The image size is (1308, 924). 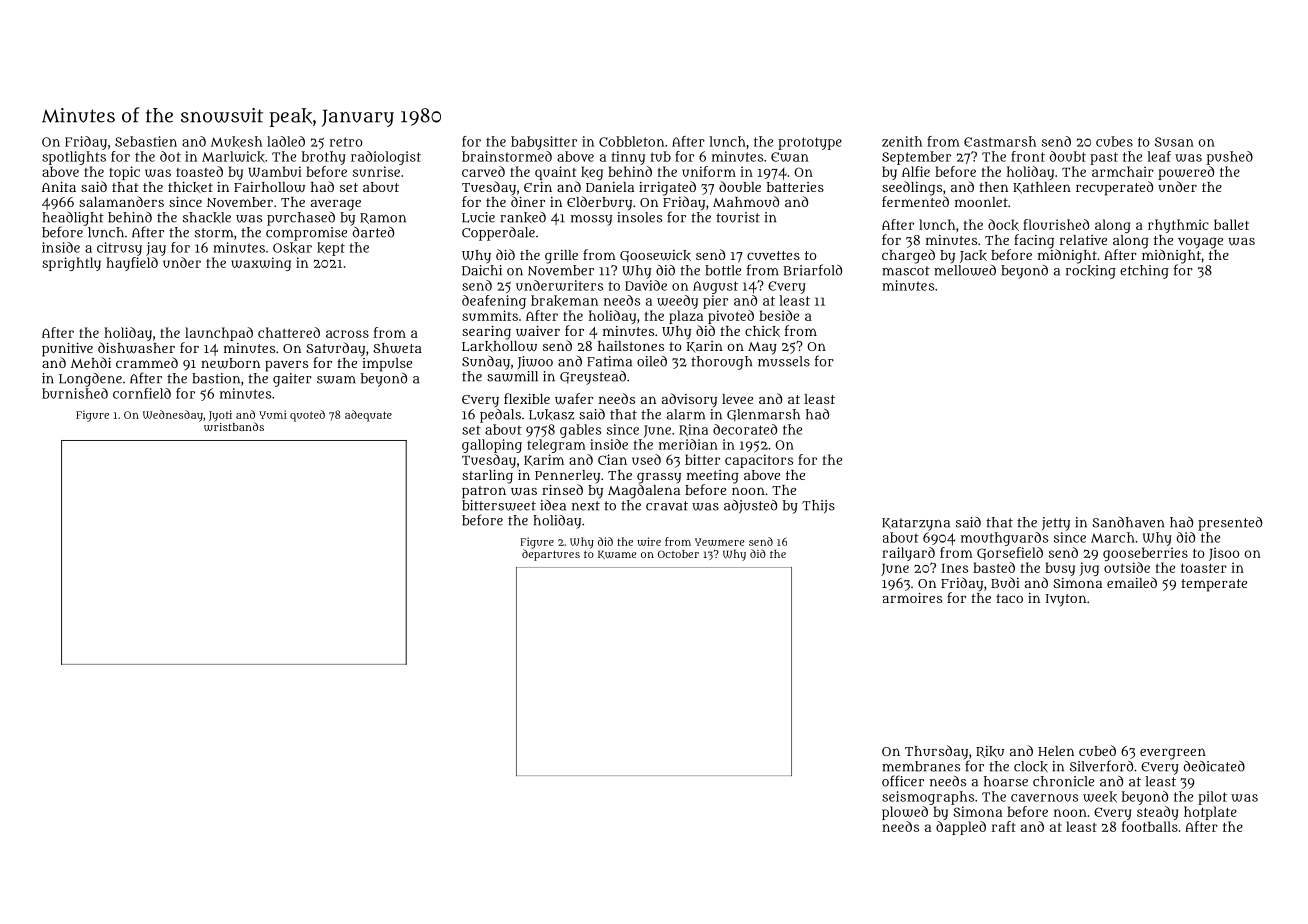 What do you see at coordinates (750, 506) in the screenshot?
I see `adjusted` at bounding box center [750, 506].
